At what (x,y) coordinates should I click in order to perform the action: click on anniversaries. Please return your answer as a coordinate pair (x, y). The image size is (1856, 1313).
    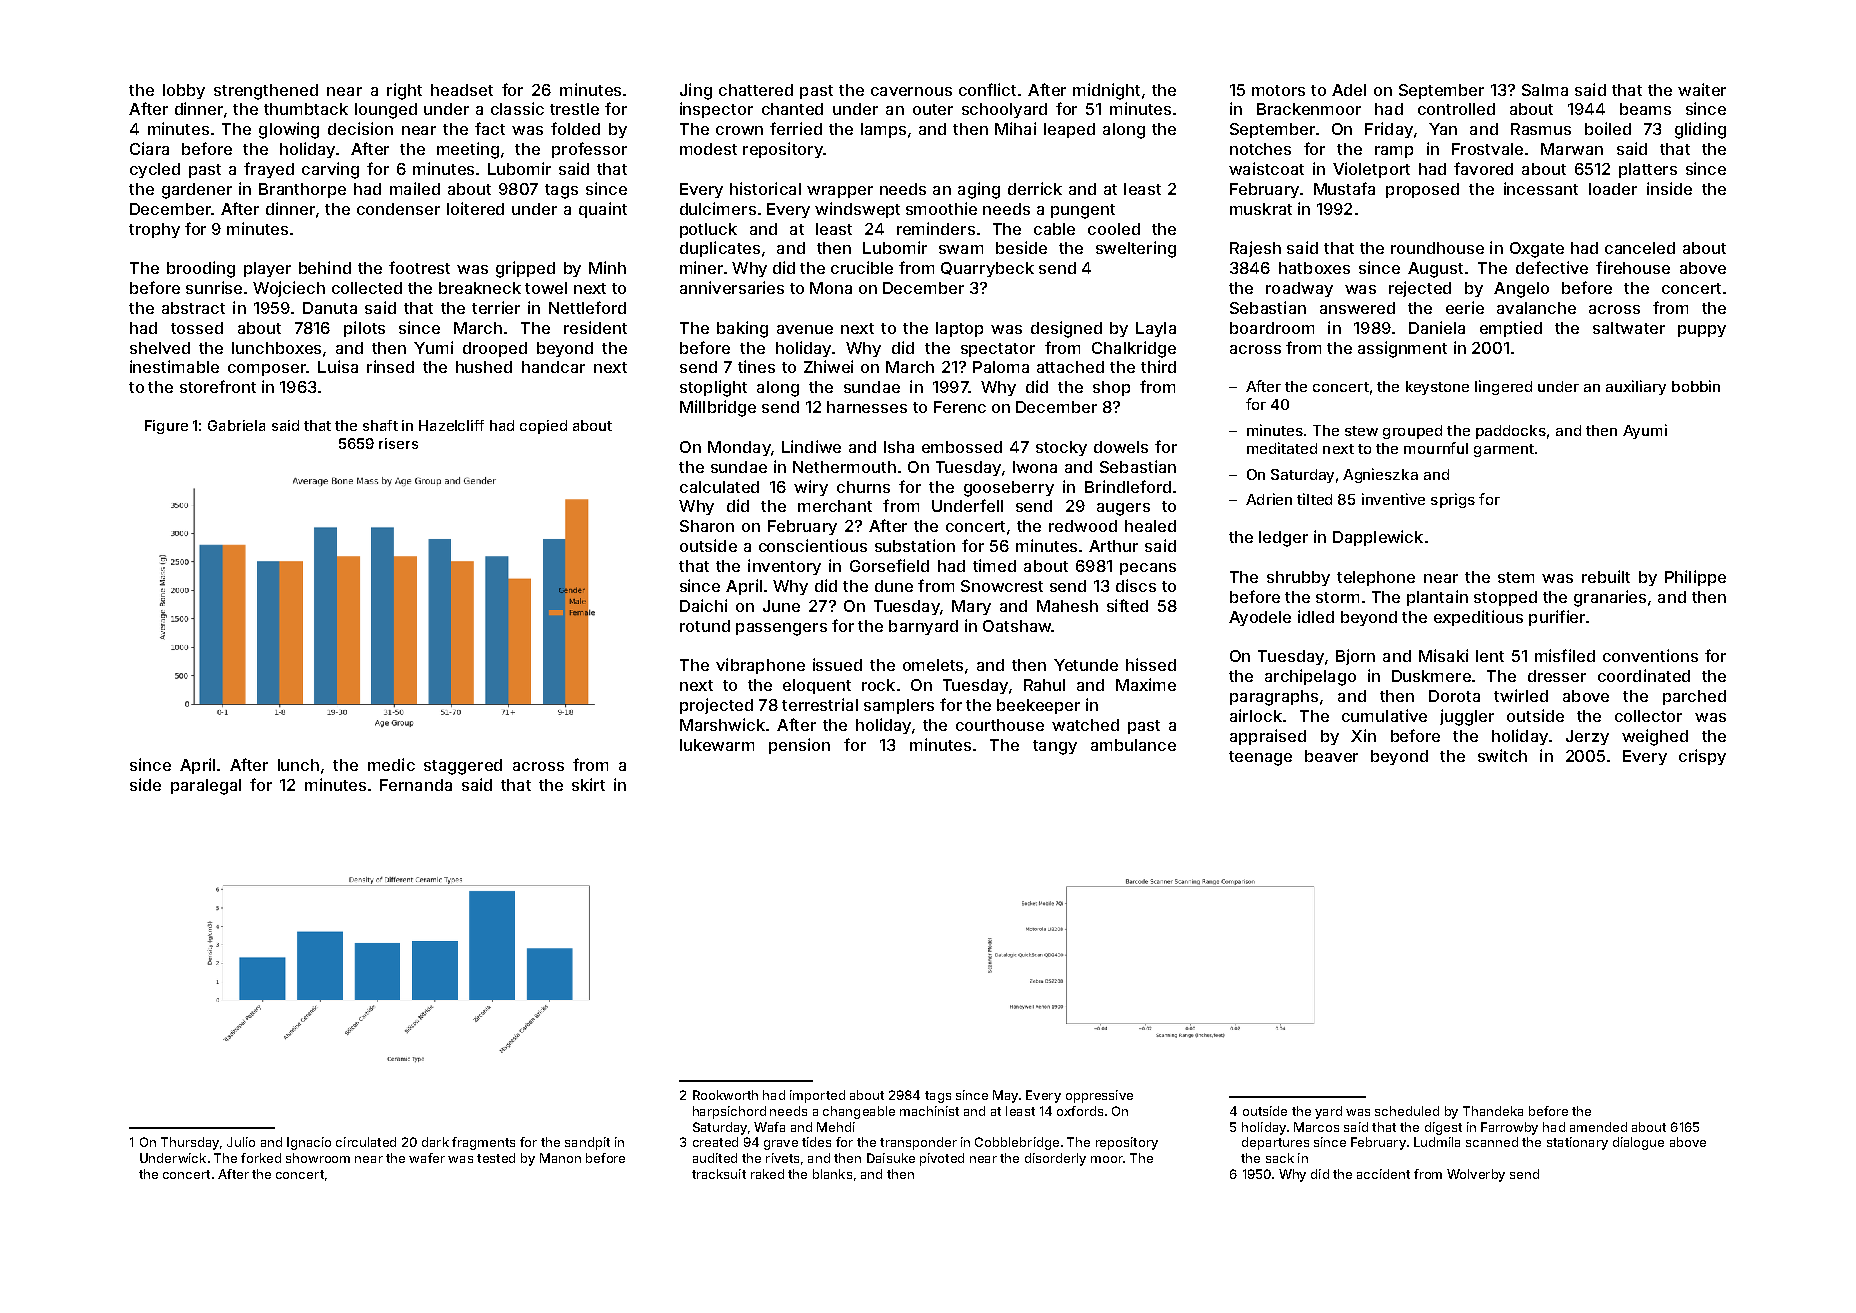
    Looking at the image, I should click on (732, 287).
